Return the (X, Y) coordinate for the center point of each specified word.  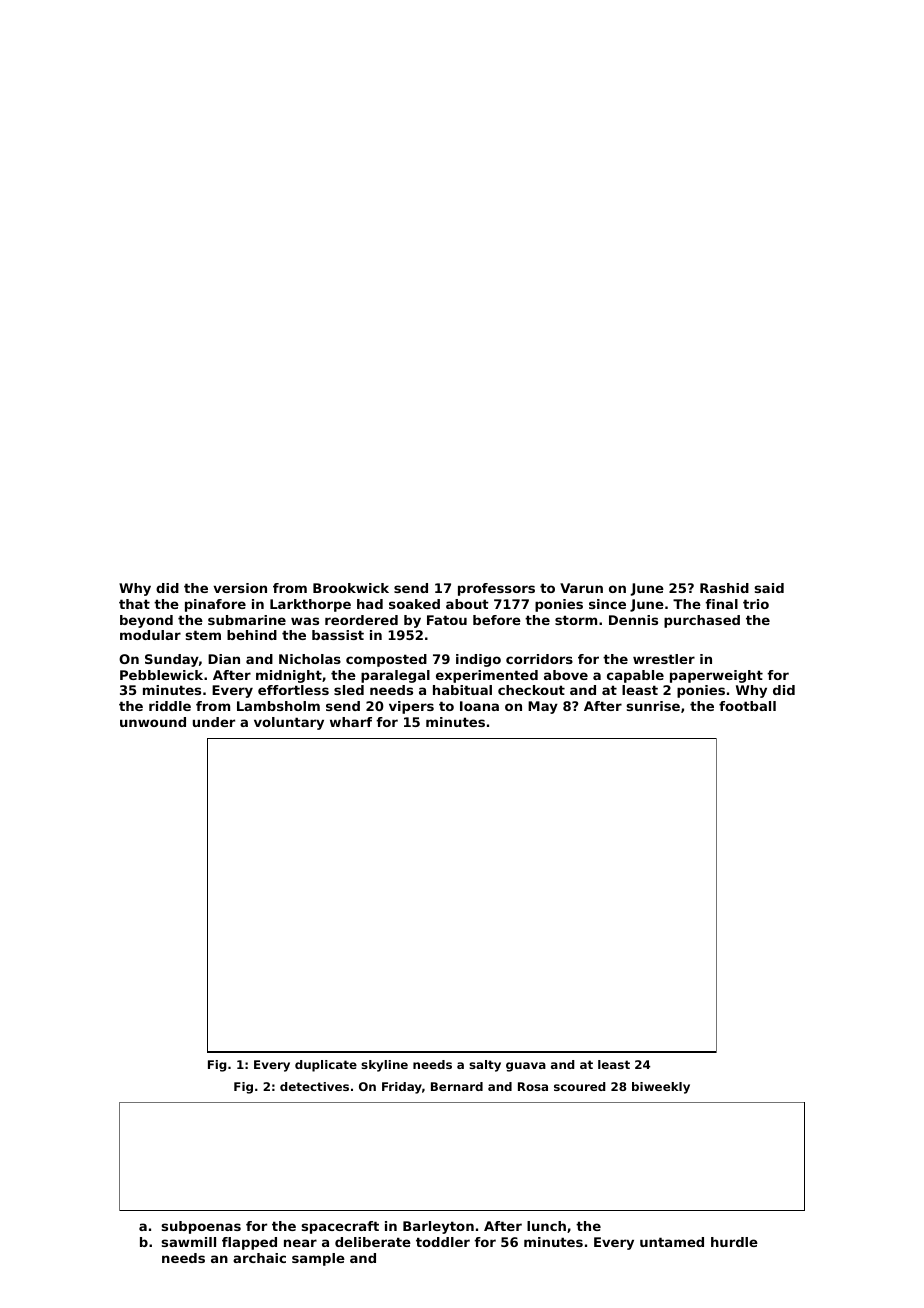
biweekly (661, 1088)
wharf (351, 722)
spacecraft (340, 1227)
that (134, 604)
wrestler (664, 659)
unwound (153, 722)
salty (485, 1066)
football (747, 706)
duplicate (326, 1066)
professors (496, 589)
